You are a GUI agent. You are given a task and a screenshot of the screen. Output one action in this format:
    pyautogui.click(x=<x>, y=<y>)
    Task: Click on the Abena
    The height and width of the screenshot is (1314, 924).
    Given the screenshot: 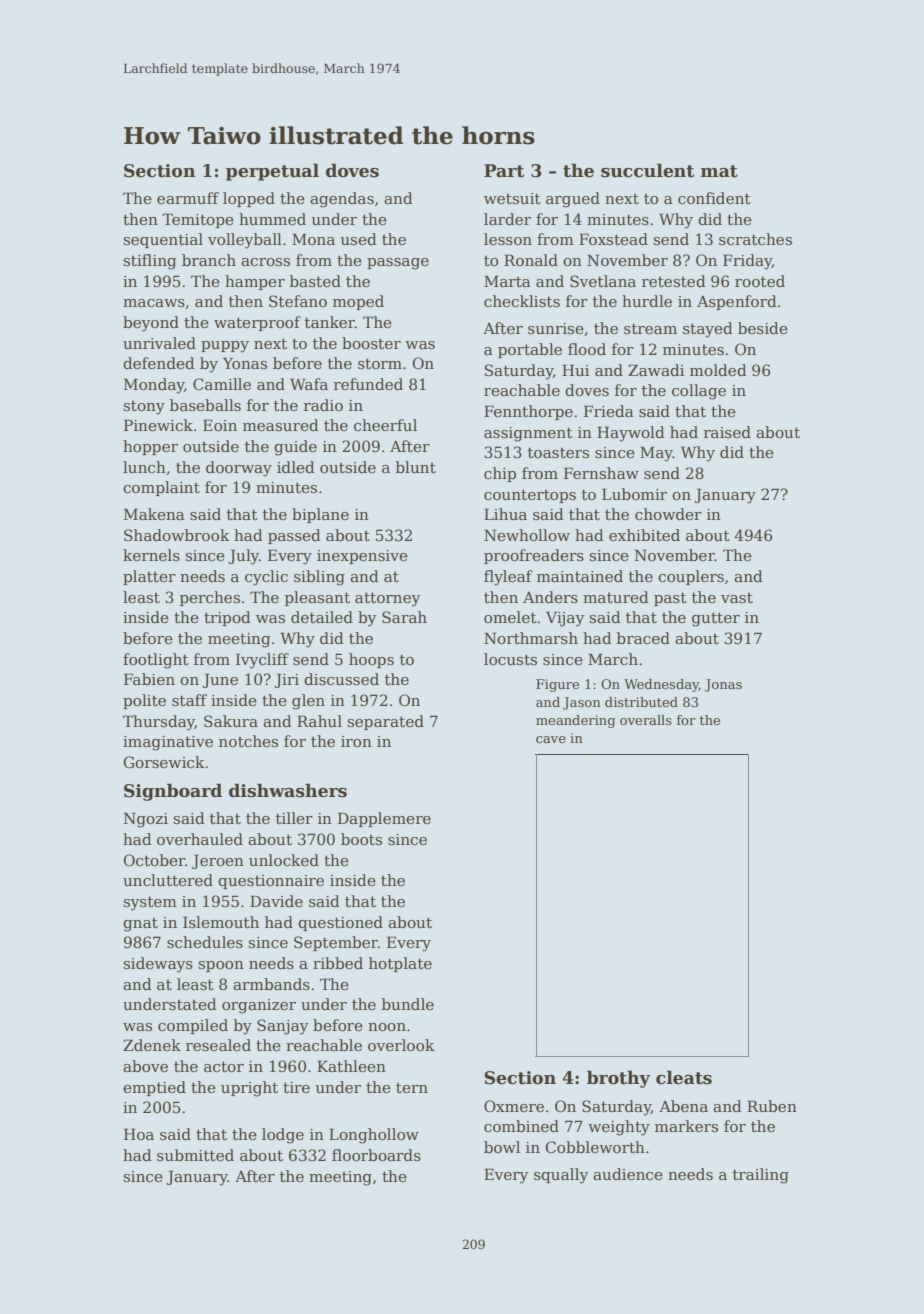 What is the action you would take?
    pyautogui.click(x=683, y=1106)
